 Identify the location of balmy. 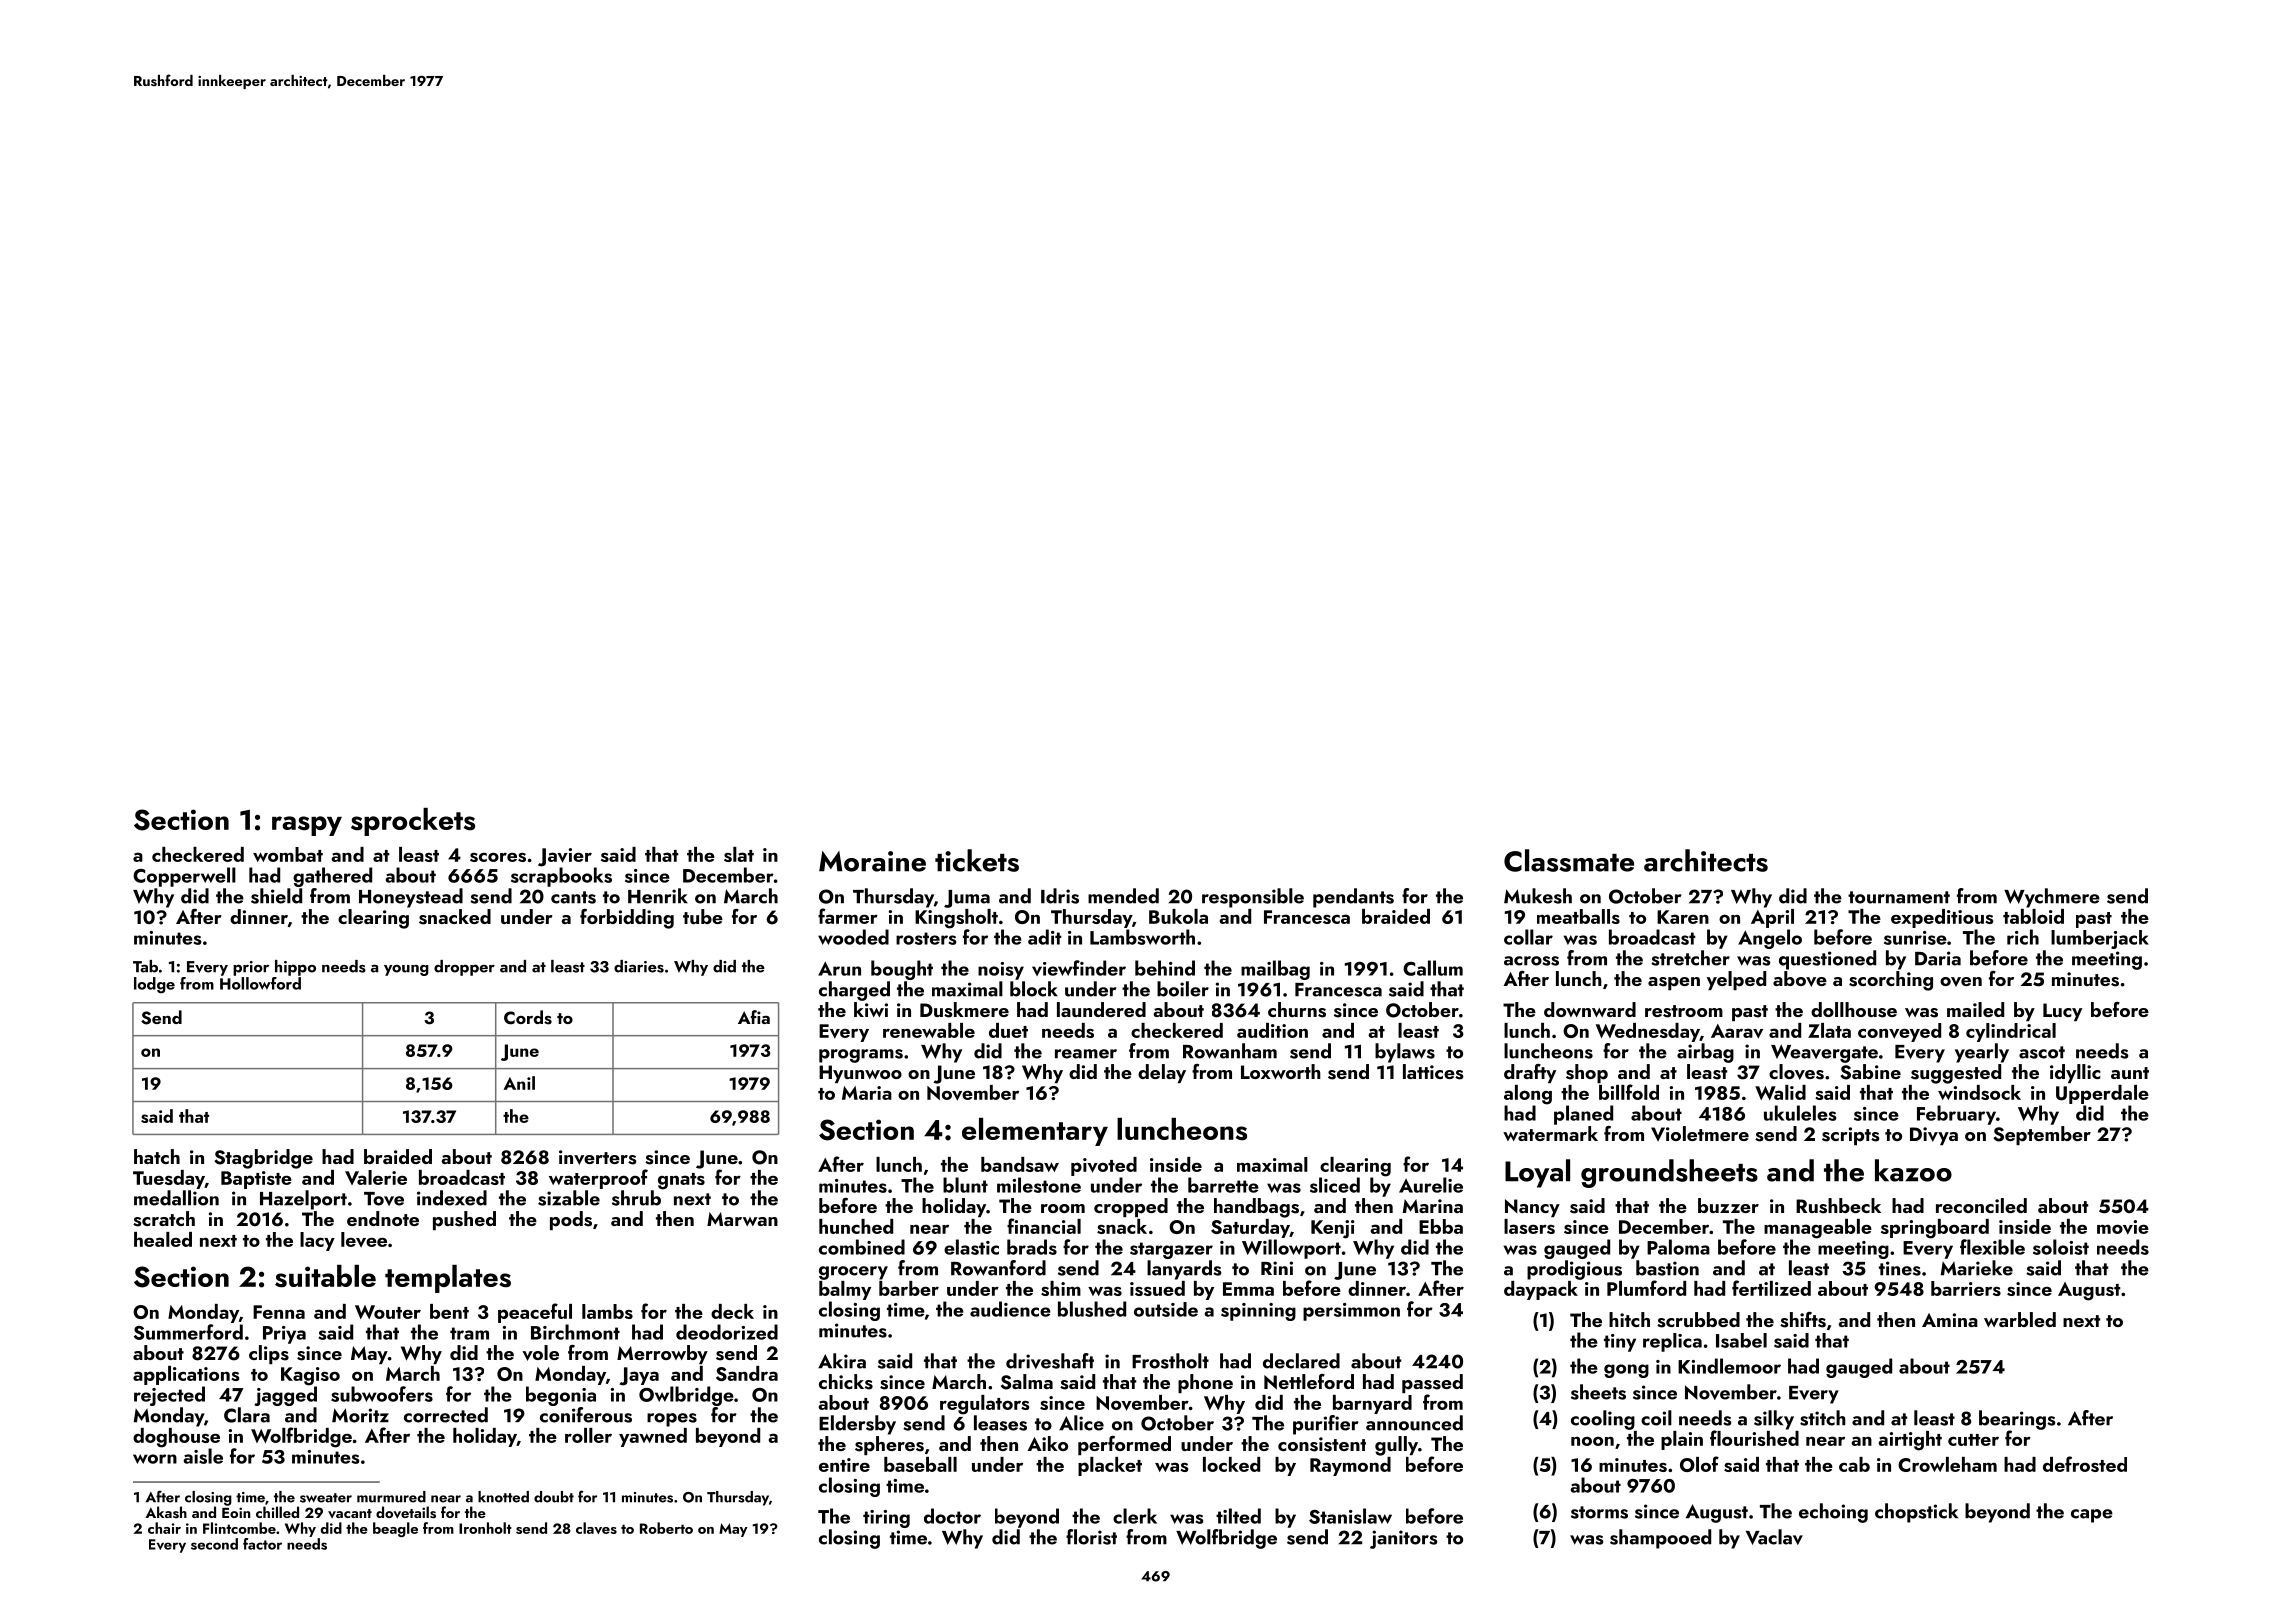
(845, 1290).
